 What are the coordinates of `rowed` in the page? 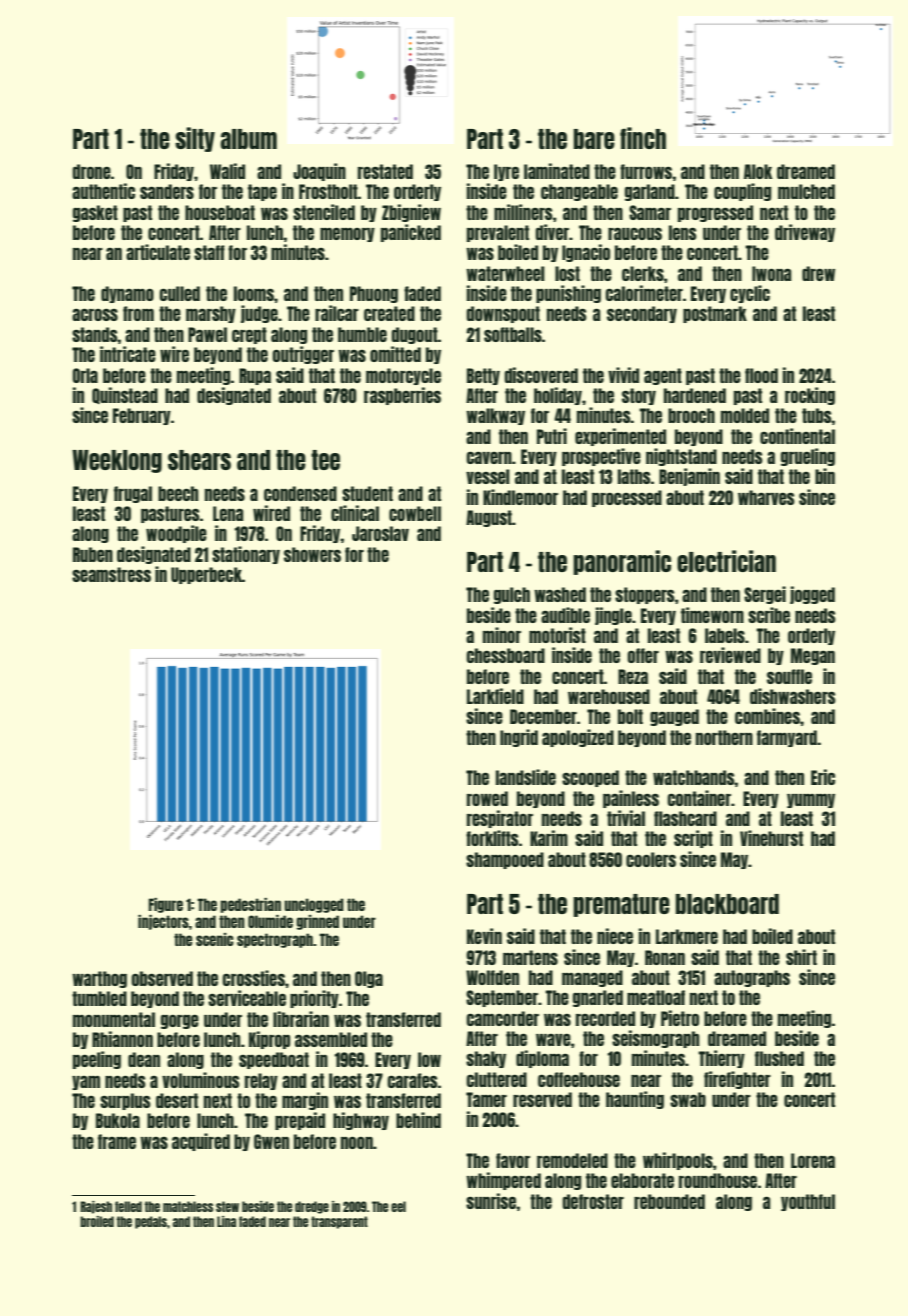 It's located at (487, 798).
